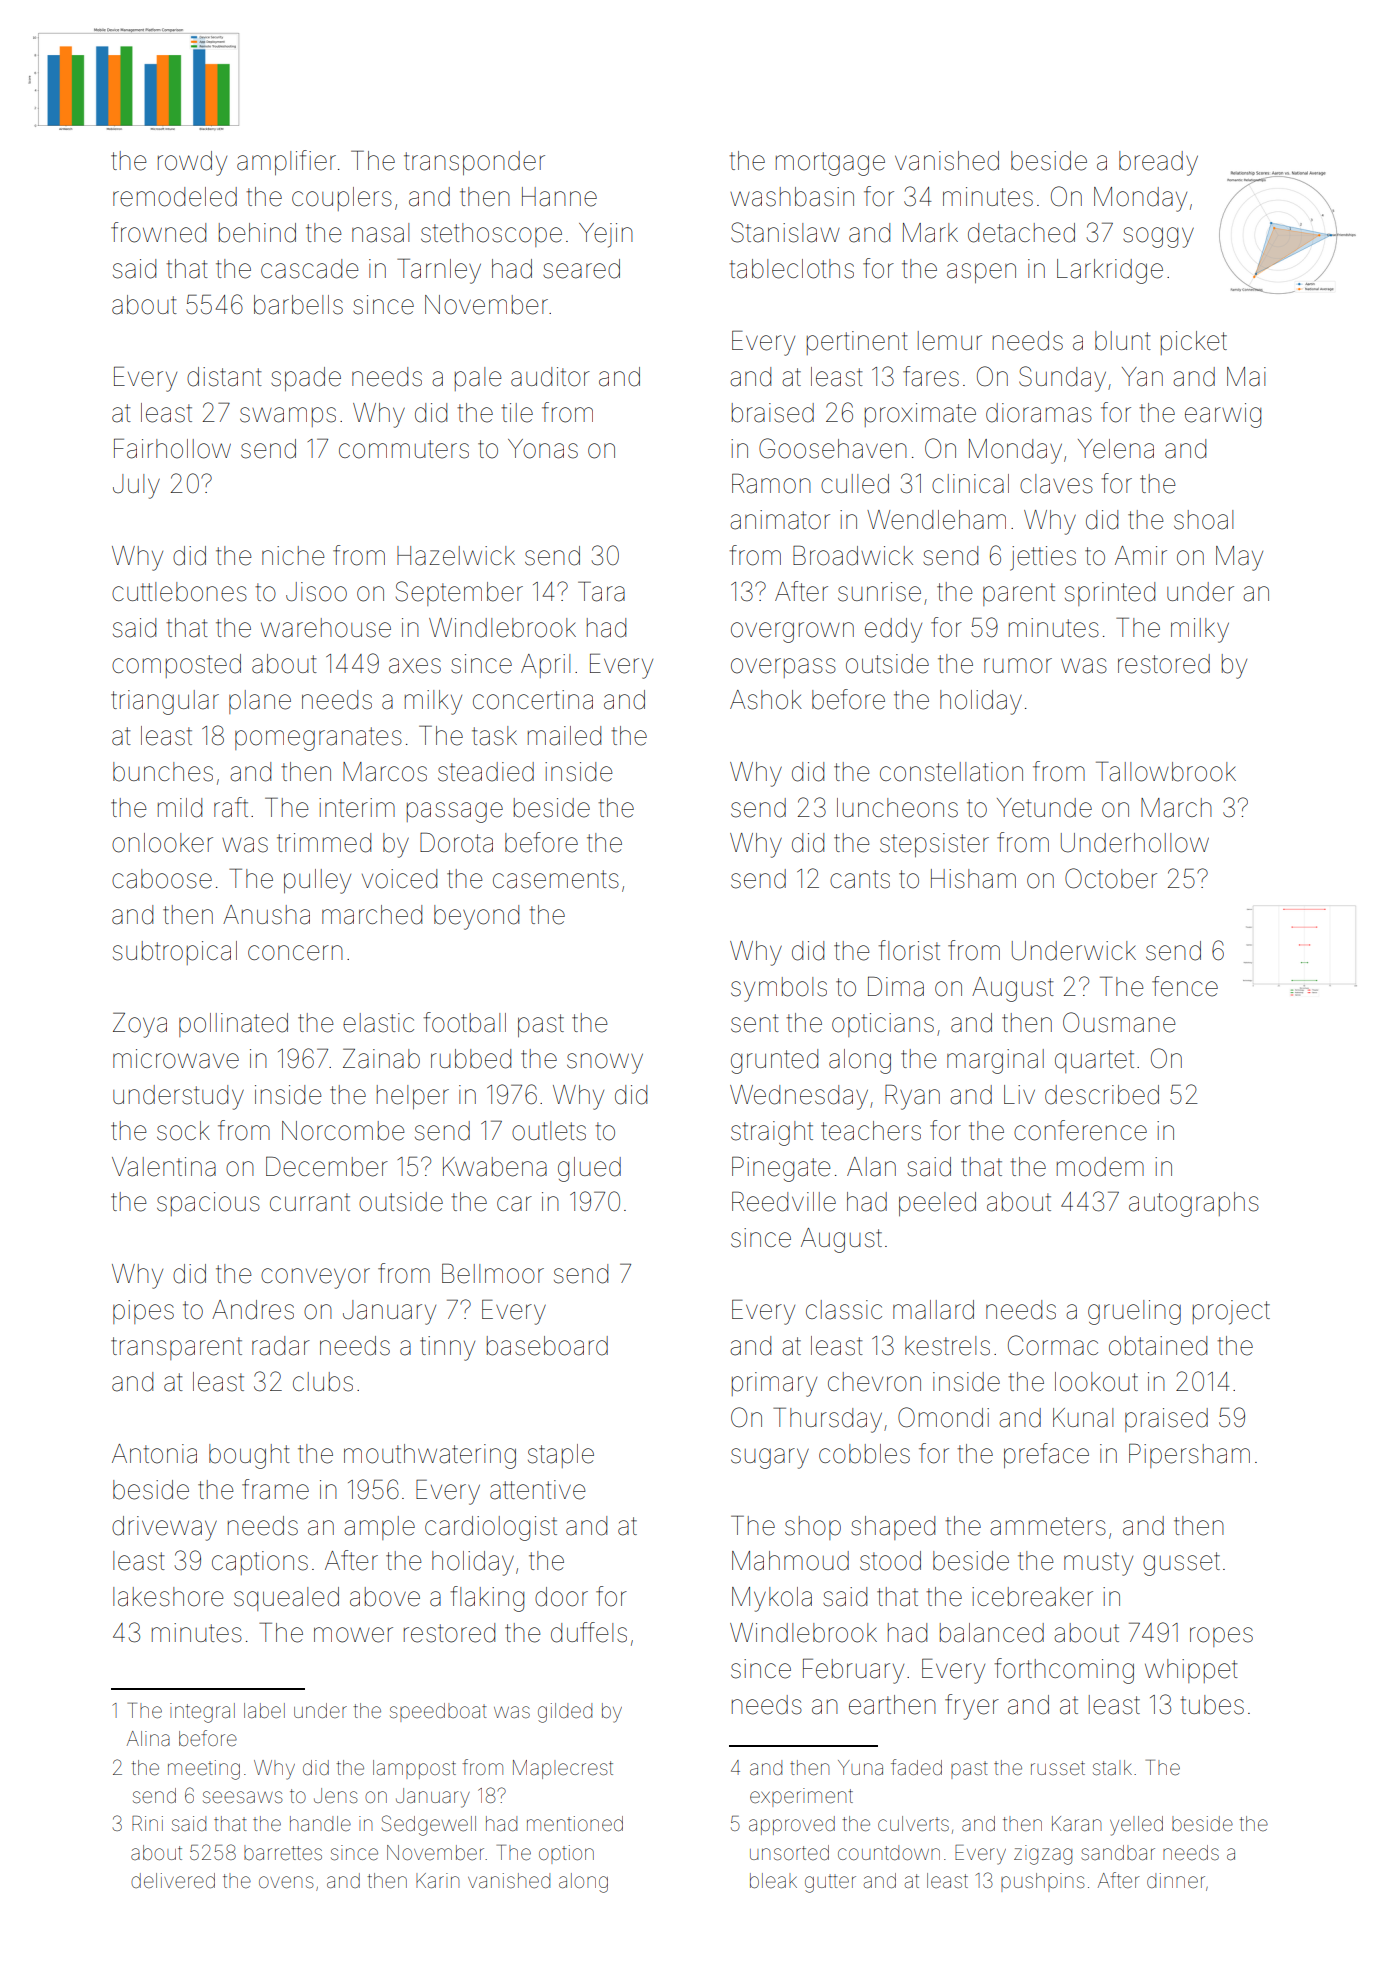 Image resolution: width=1386 pixels, height=1969 pixels. I want to click on Fairhollow, so click(172, 449).
